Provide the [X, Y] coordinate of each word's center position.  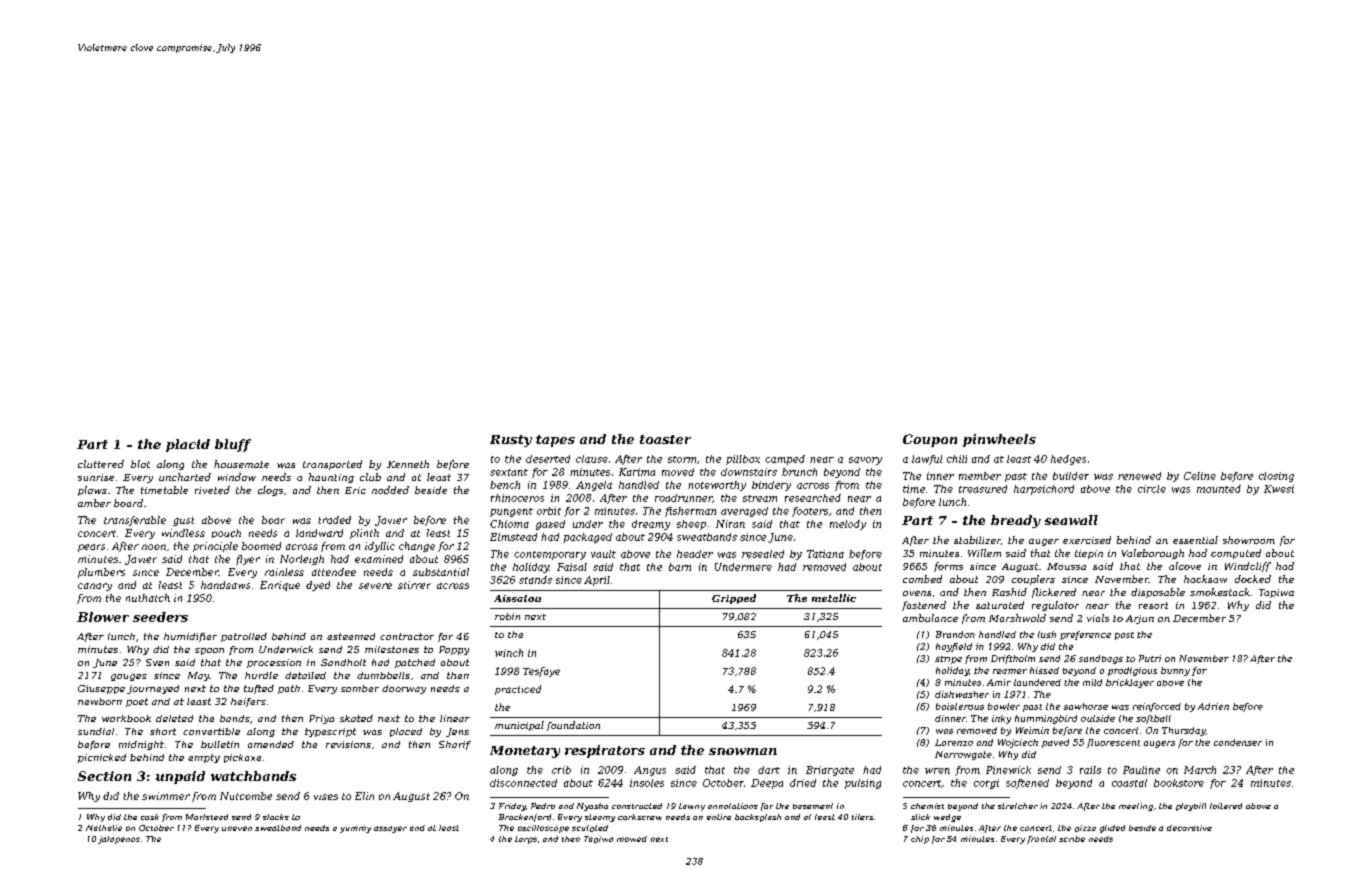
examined [379, 559]
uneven [237, 828]
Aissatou [517, 598]
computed [1236, 554]
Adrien [1213, 706]
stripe [948, 660]
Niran [730, 524]
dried [803, 783]
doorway [404, 689]
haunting [331, 478]
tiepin [1089, 554]
